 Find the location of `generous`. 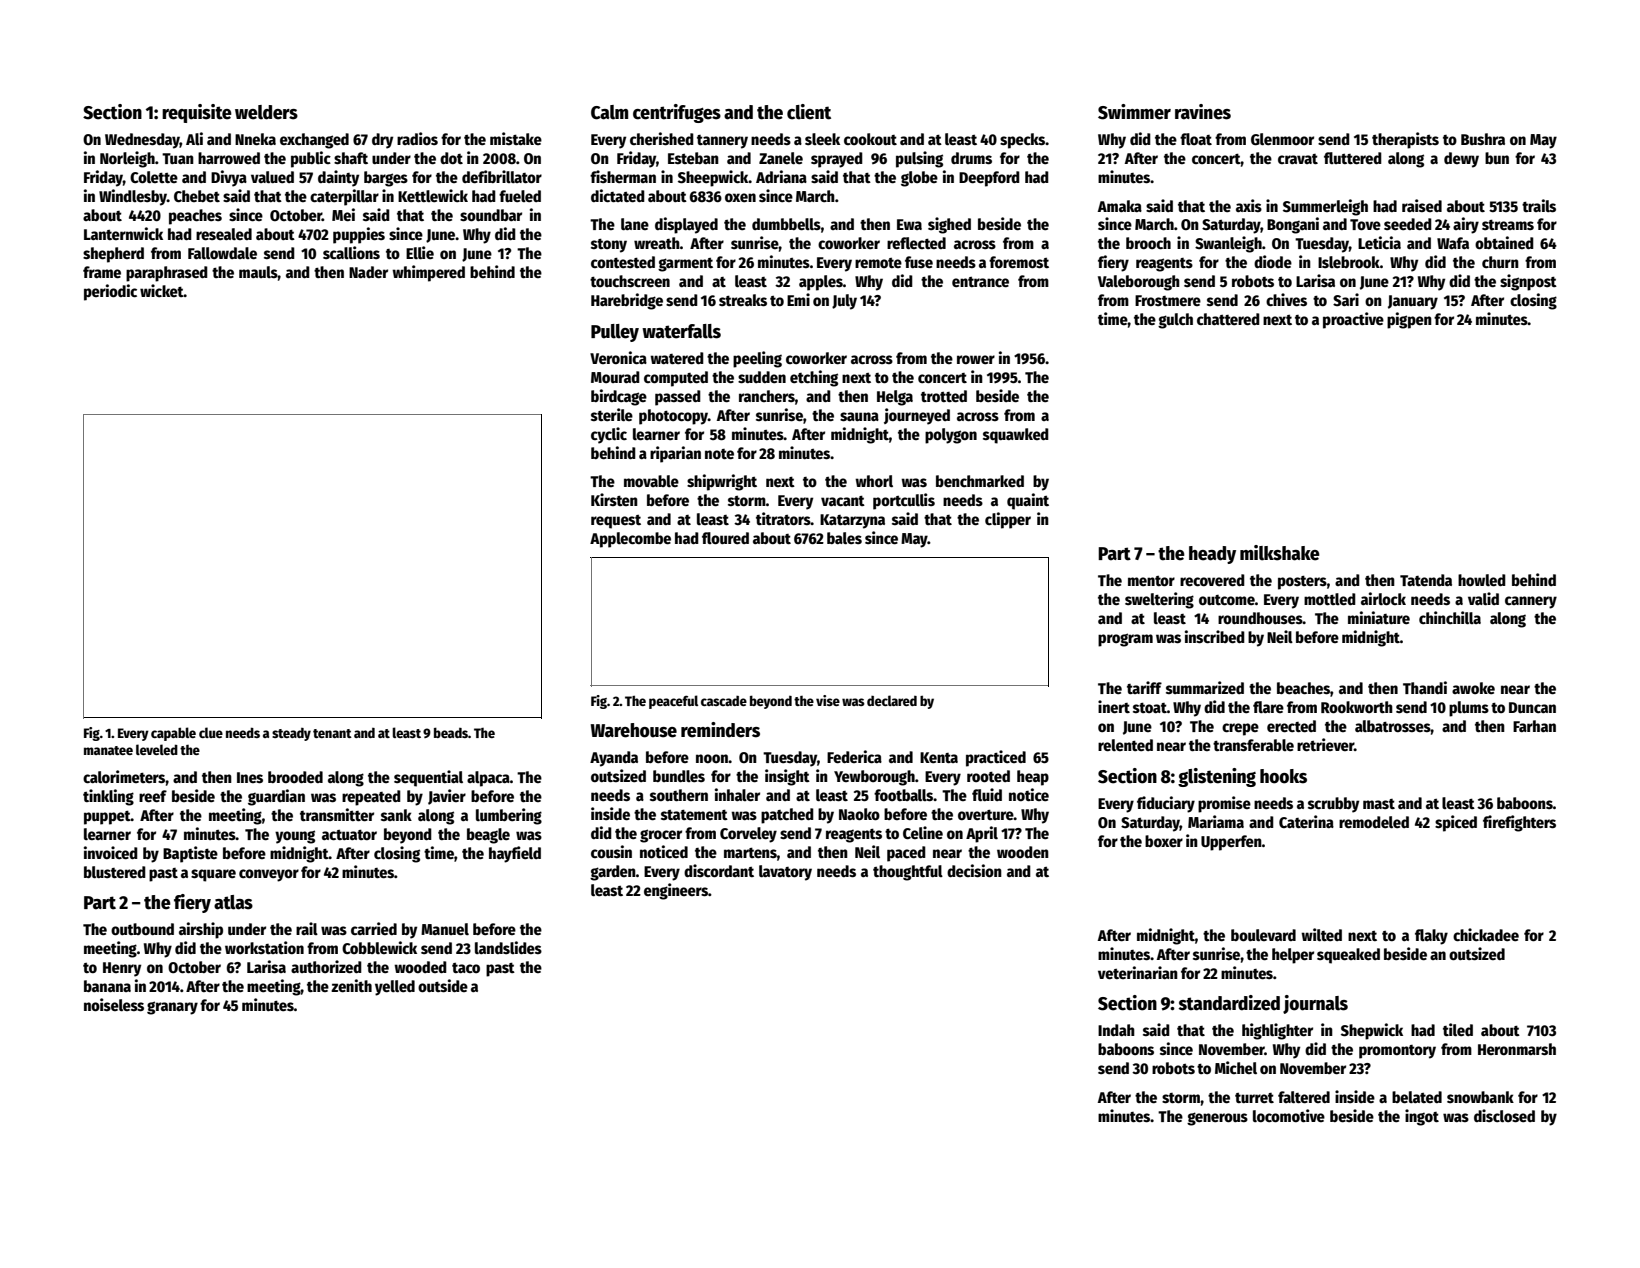

generous is located at coordinates (1217, 1119).
